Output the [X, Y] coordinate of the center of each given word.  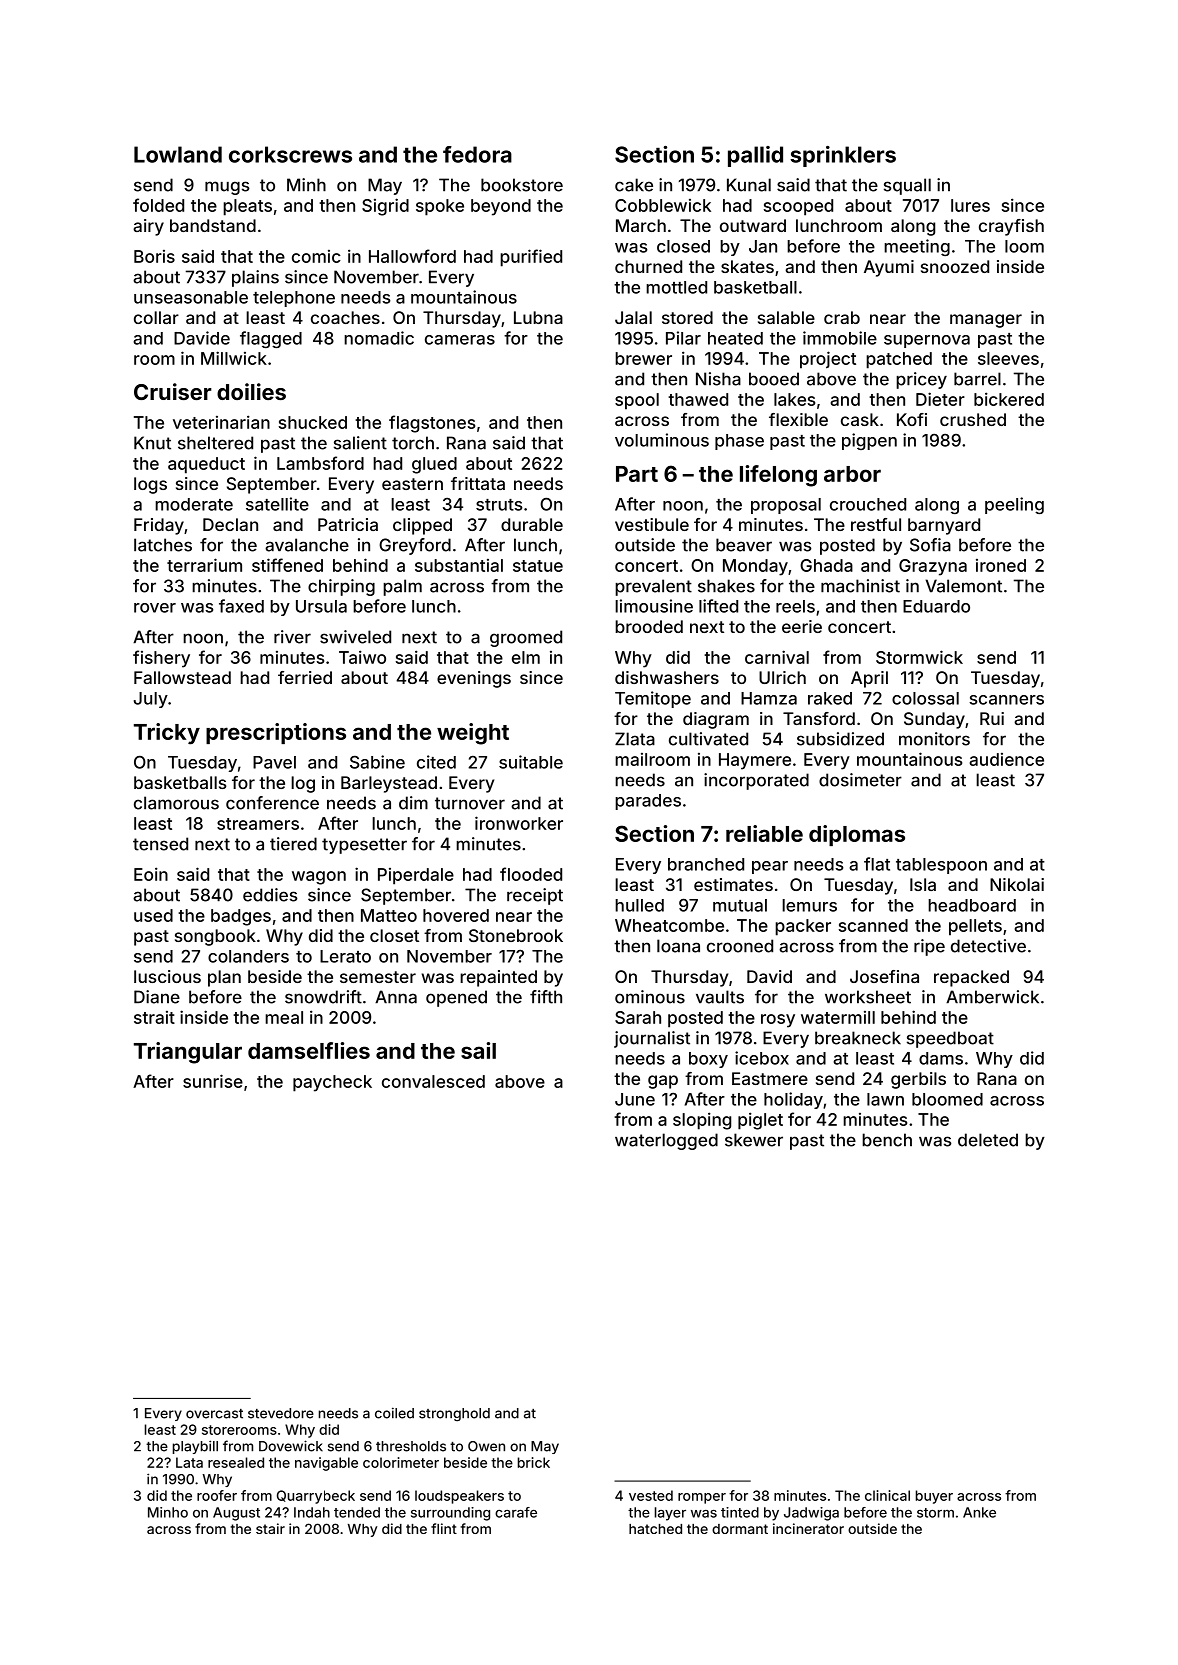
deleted [988, 1140]
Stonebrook [516, 935]
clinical [887, 1495]
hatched [655, 1529]
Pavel [274, 762]
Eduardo [936, 606]
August [236, 1514]
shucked [313, 422]
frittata [478, 483]
